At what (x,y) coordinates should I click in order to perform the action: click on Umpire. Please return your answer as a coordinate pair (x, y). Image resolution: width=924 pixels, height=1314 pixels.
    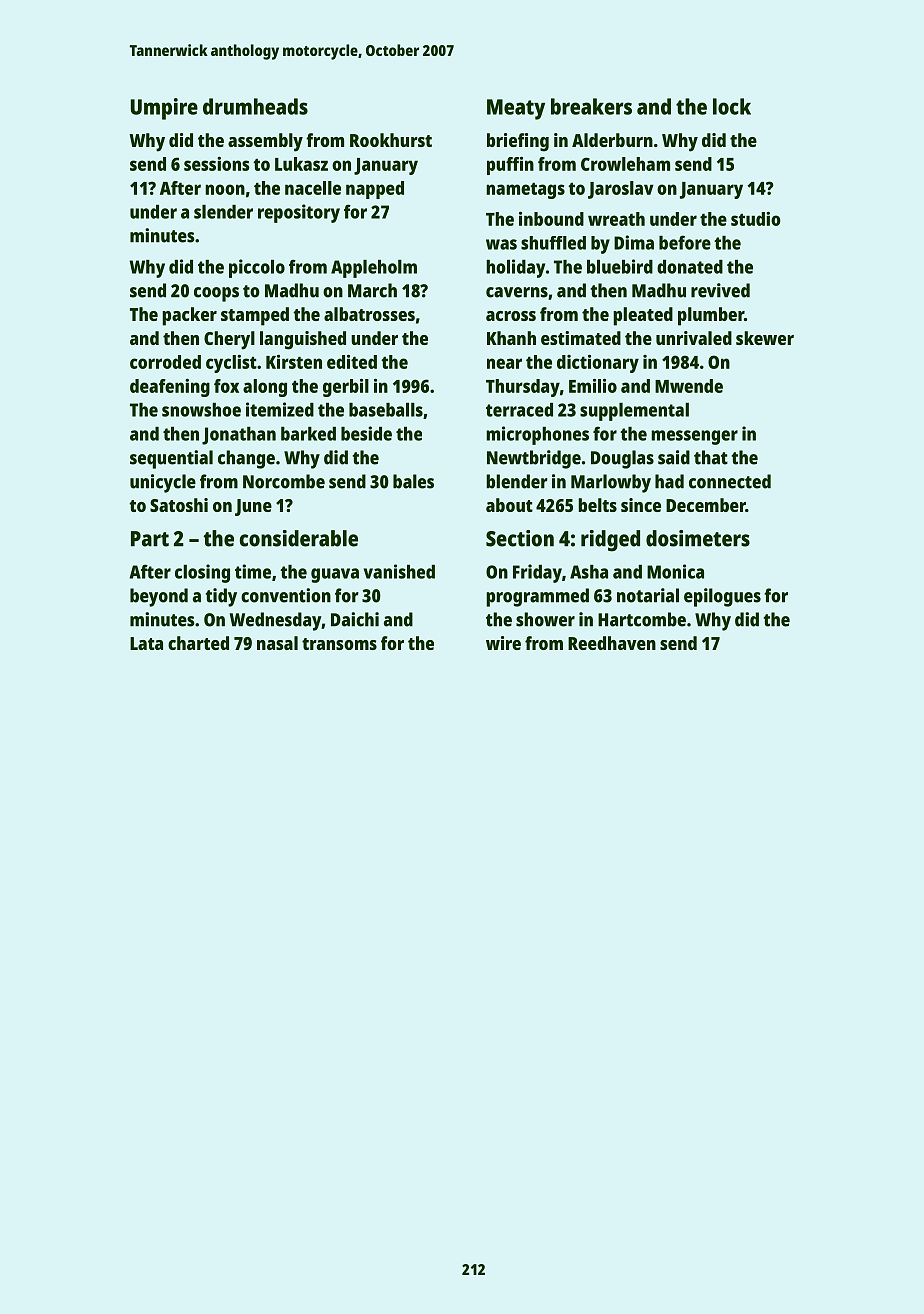
    Looking at the image, I should click on (164, 109).
